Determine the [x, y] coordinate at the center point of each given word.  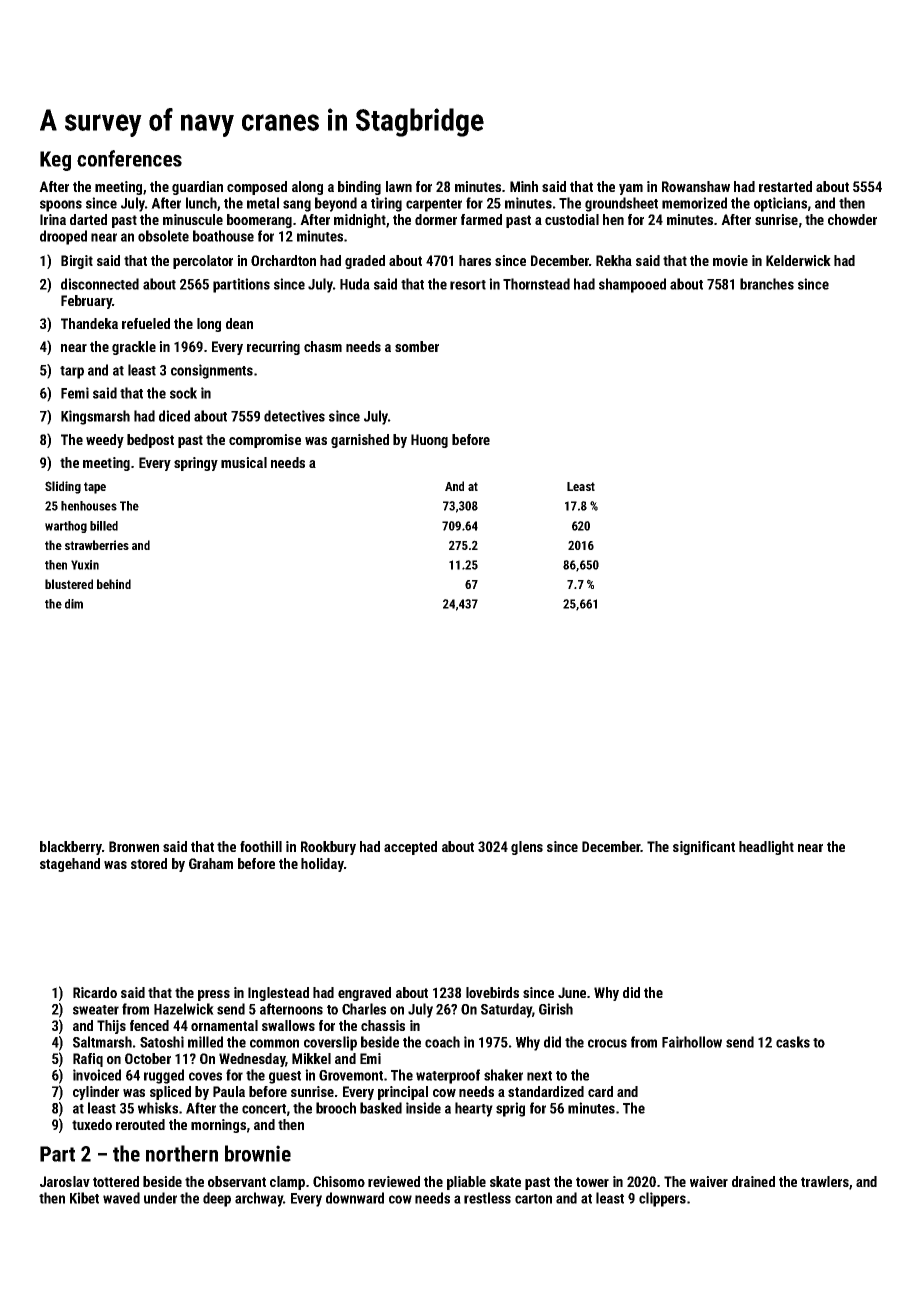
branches [767, 284]
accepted [410, 848]
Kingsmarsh [95, 417]
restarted [785, 186]
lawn [399, 186]
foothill [261, 846]
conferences [129, 158]
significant [704, 848]
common [274, 1043]
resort [468, 285]
